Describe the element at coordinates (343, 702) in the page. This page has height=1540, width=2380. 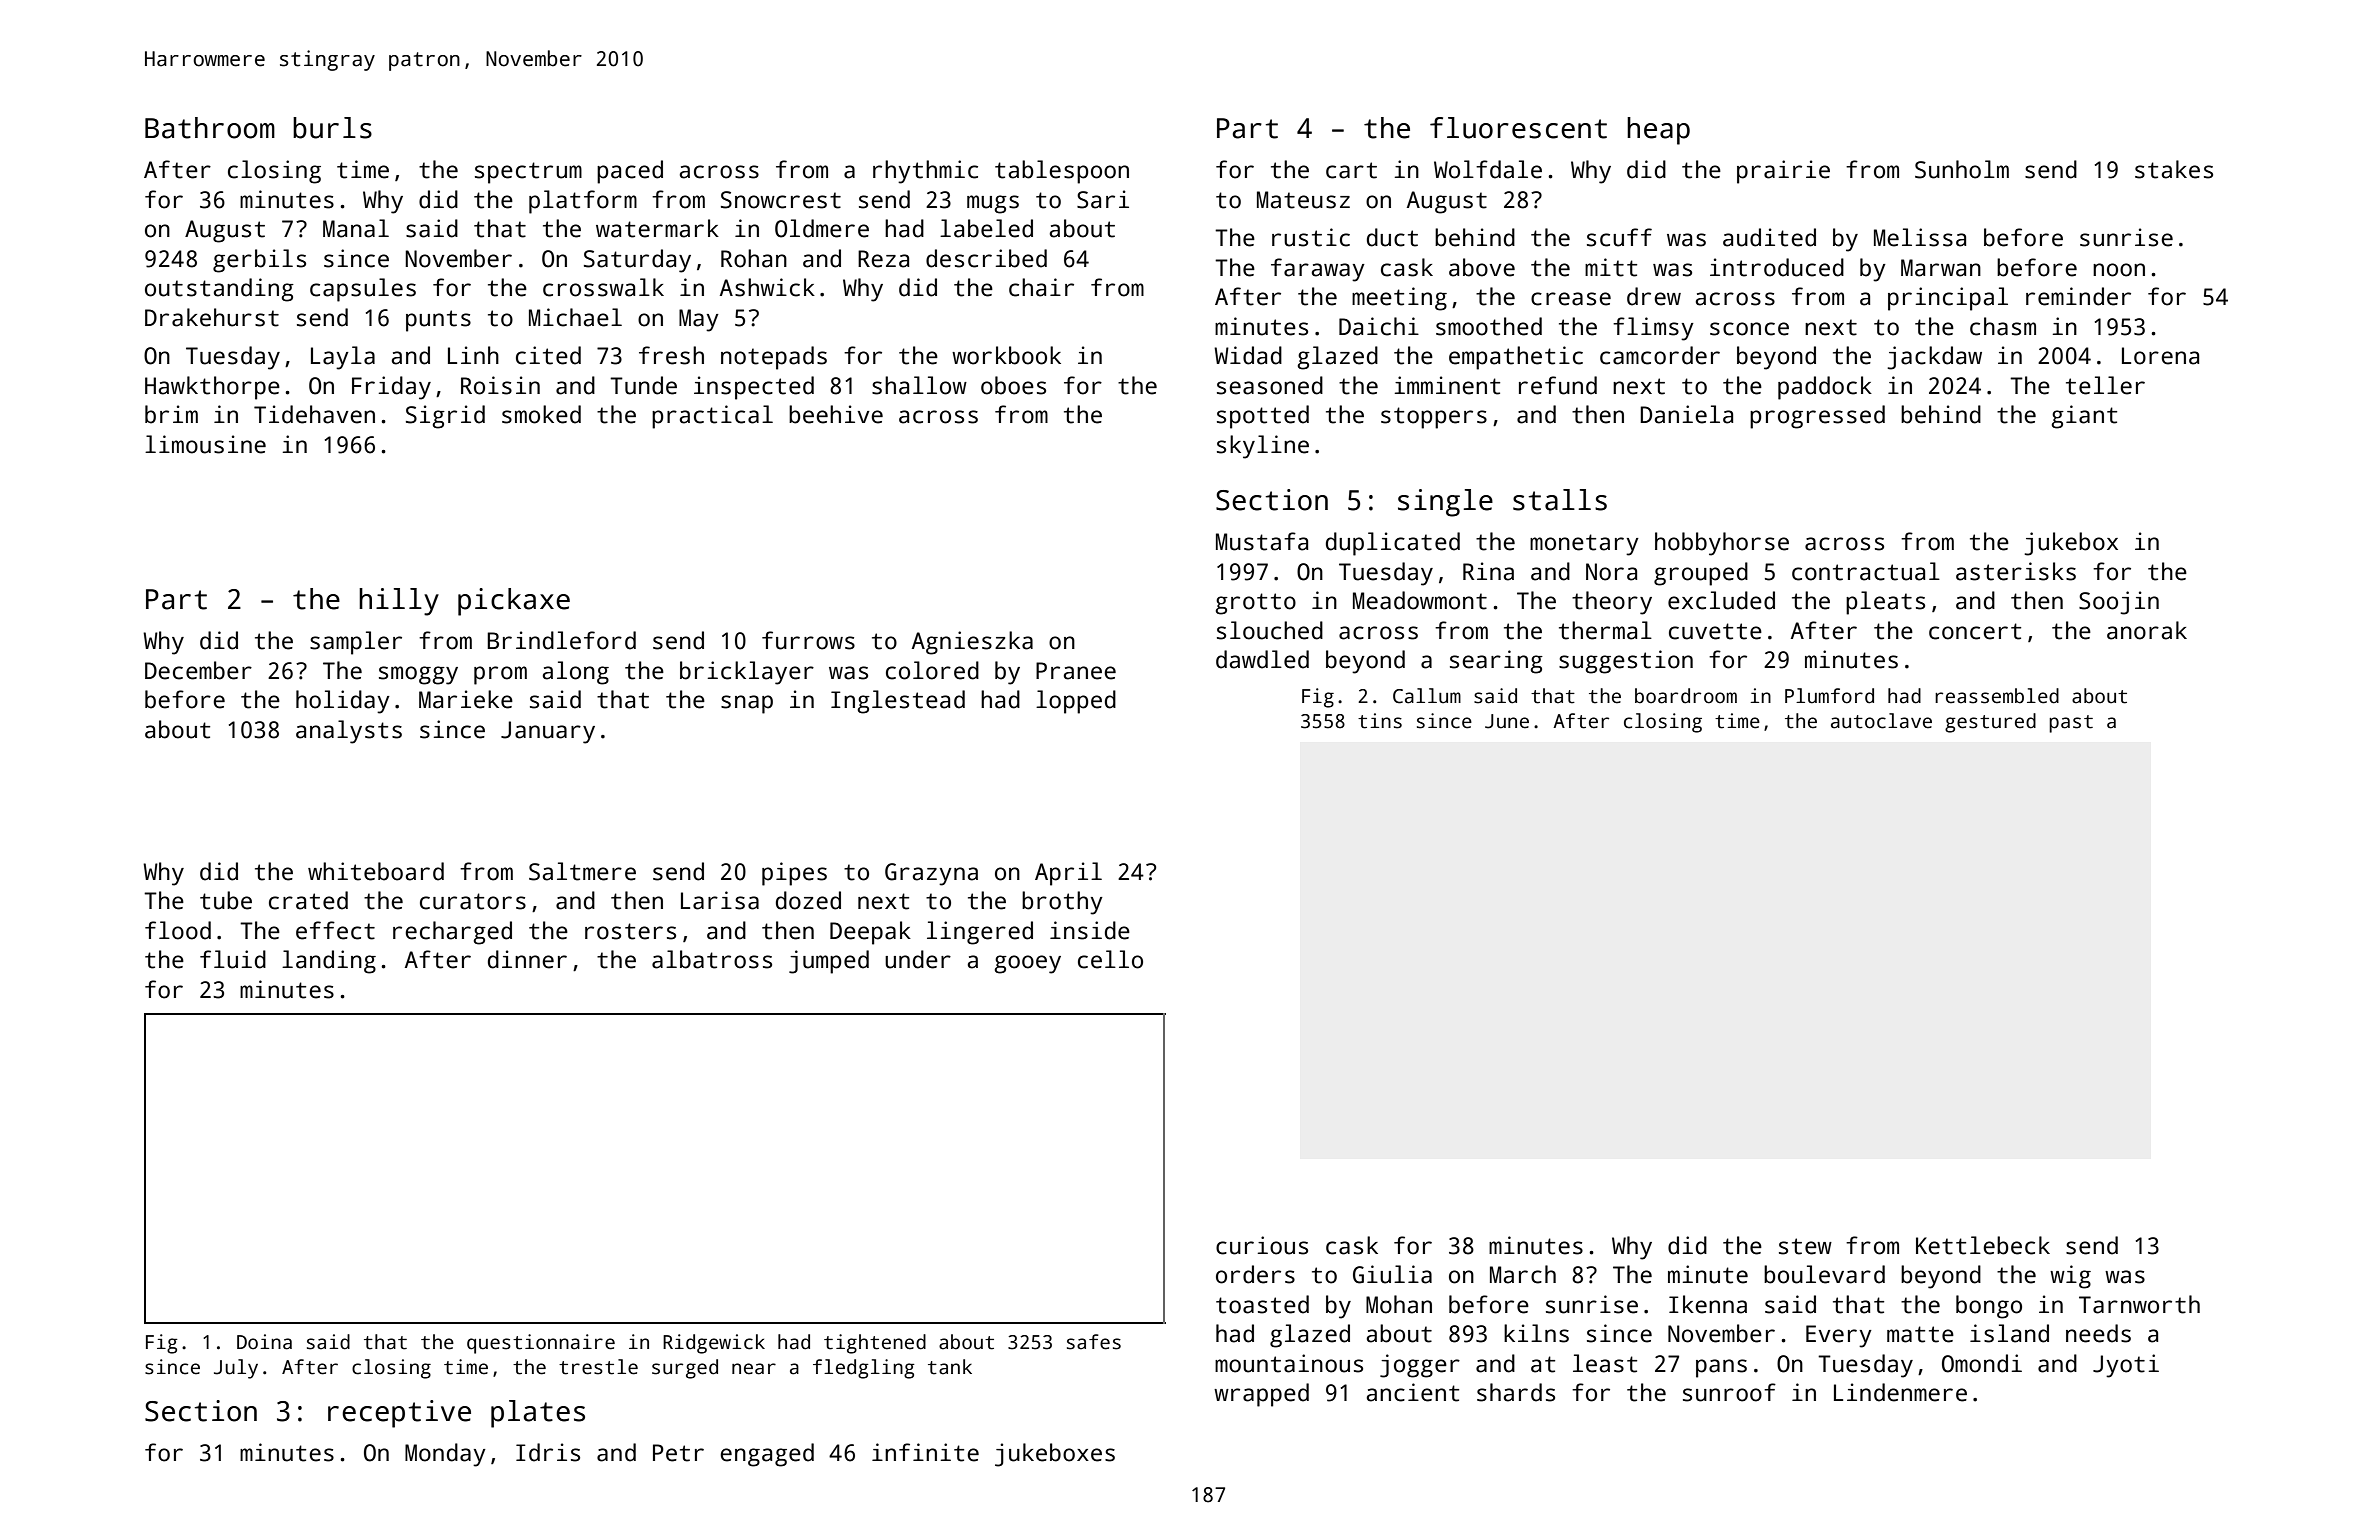
I see `holiday` at that location.
